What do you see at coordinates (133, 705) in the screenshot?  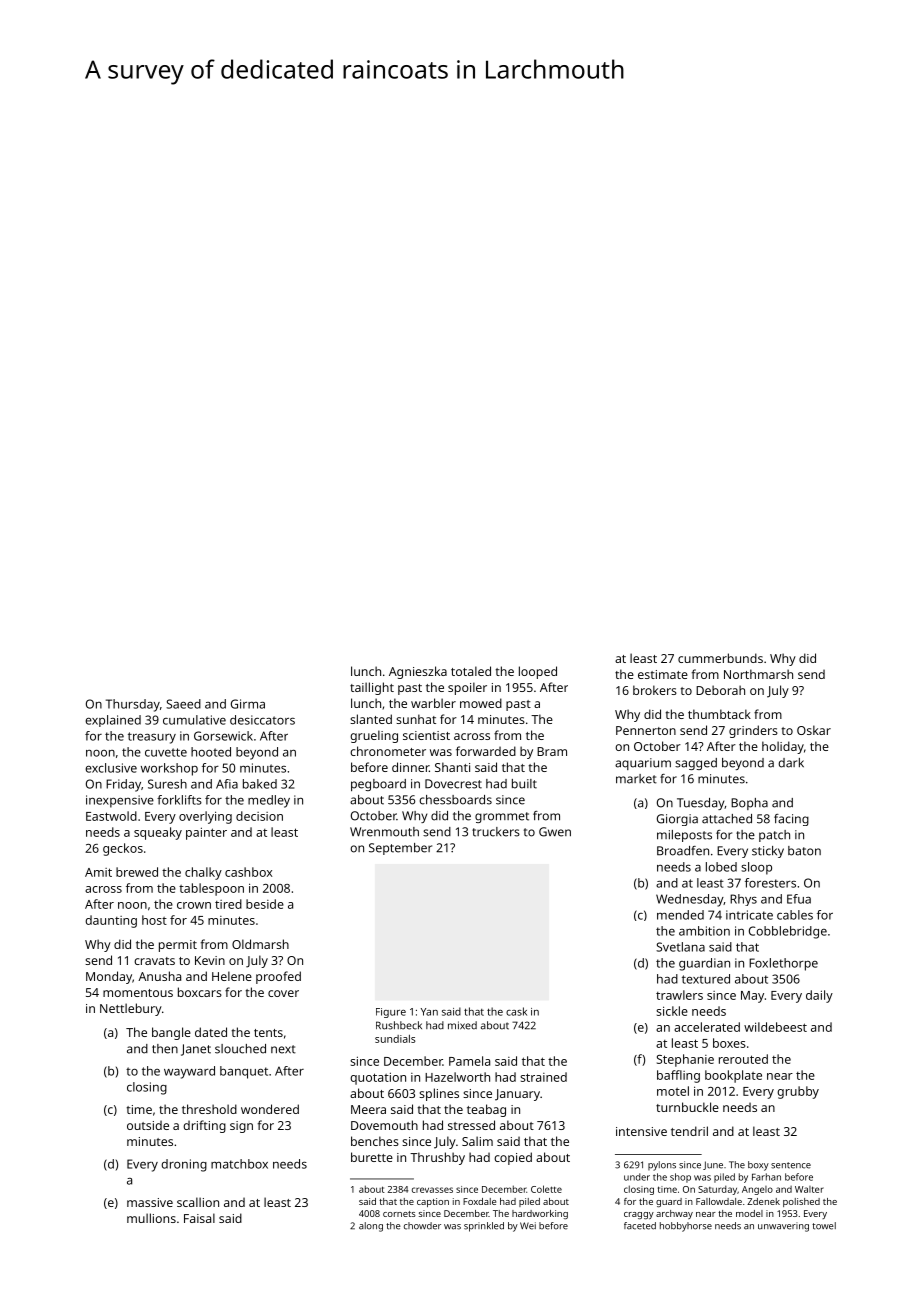 I see `Thursday` at bounding box center [133, 705].
